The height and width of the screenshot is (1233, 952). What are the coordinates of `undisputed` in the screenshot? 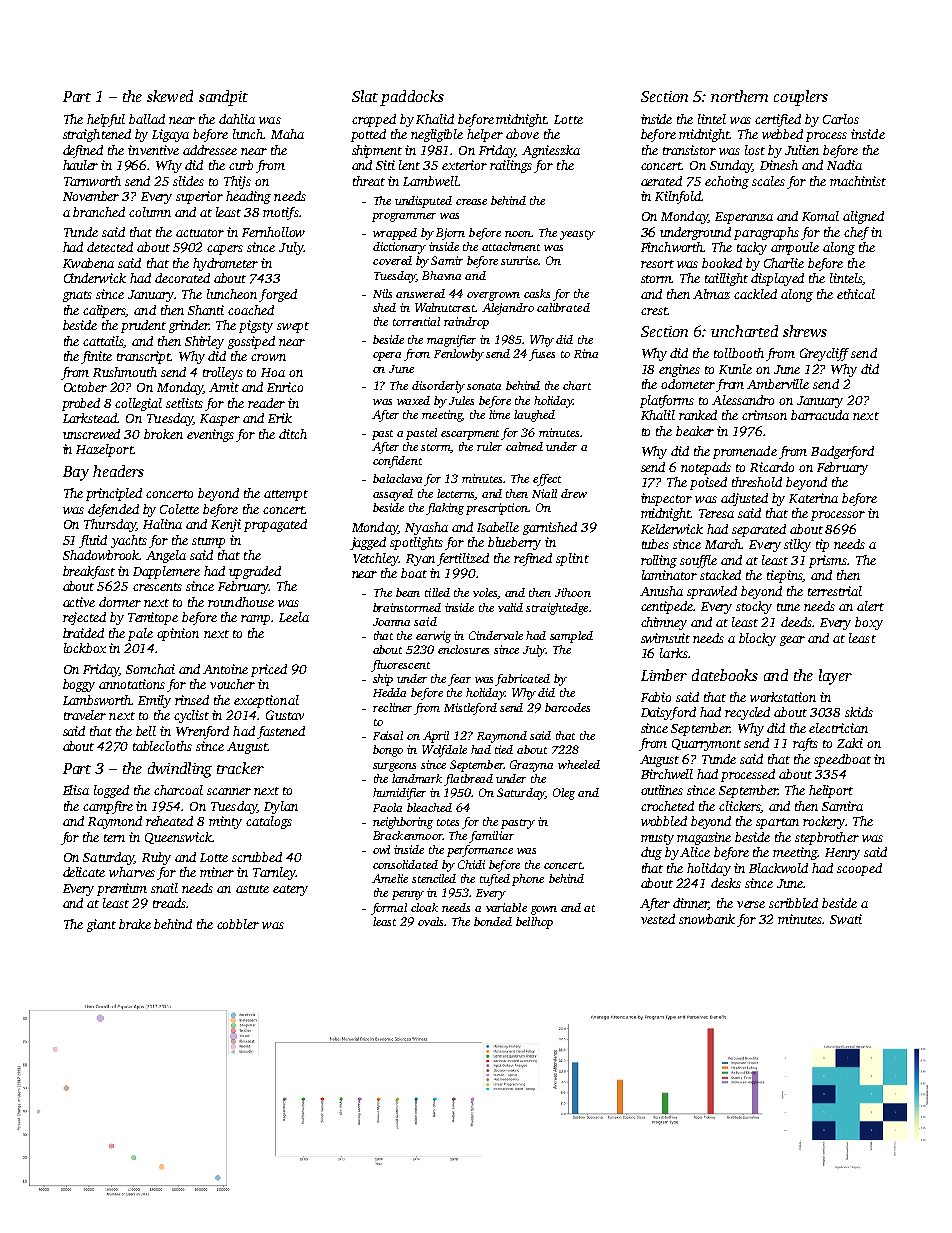 It's located at (423, 202).
